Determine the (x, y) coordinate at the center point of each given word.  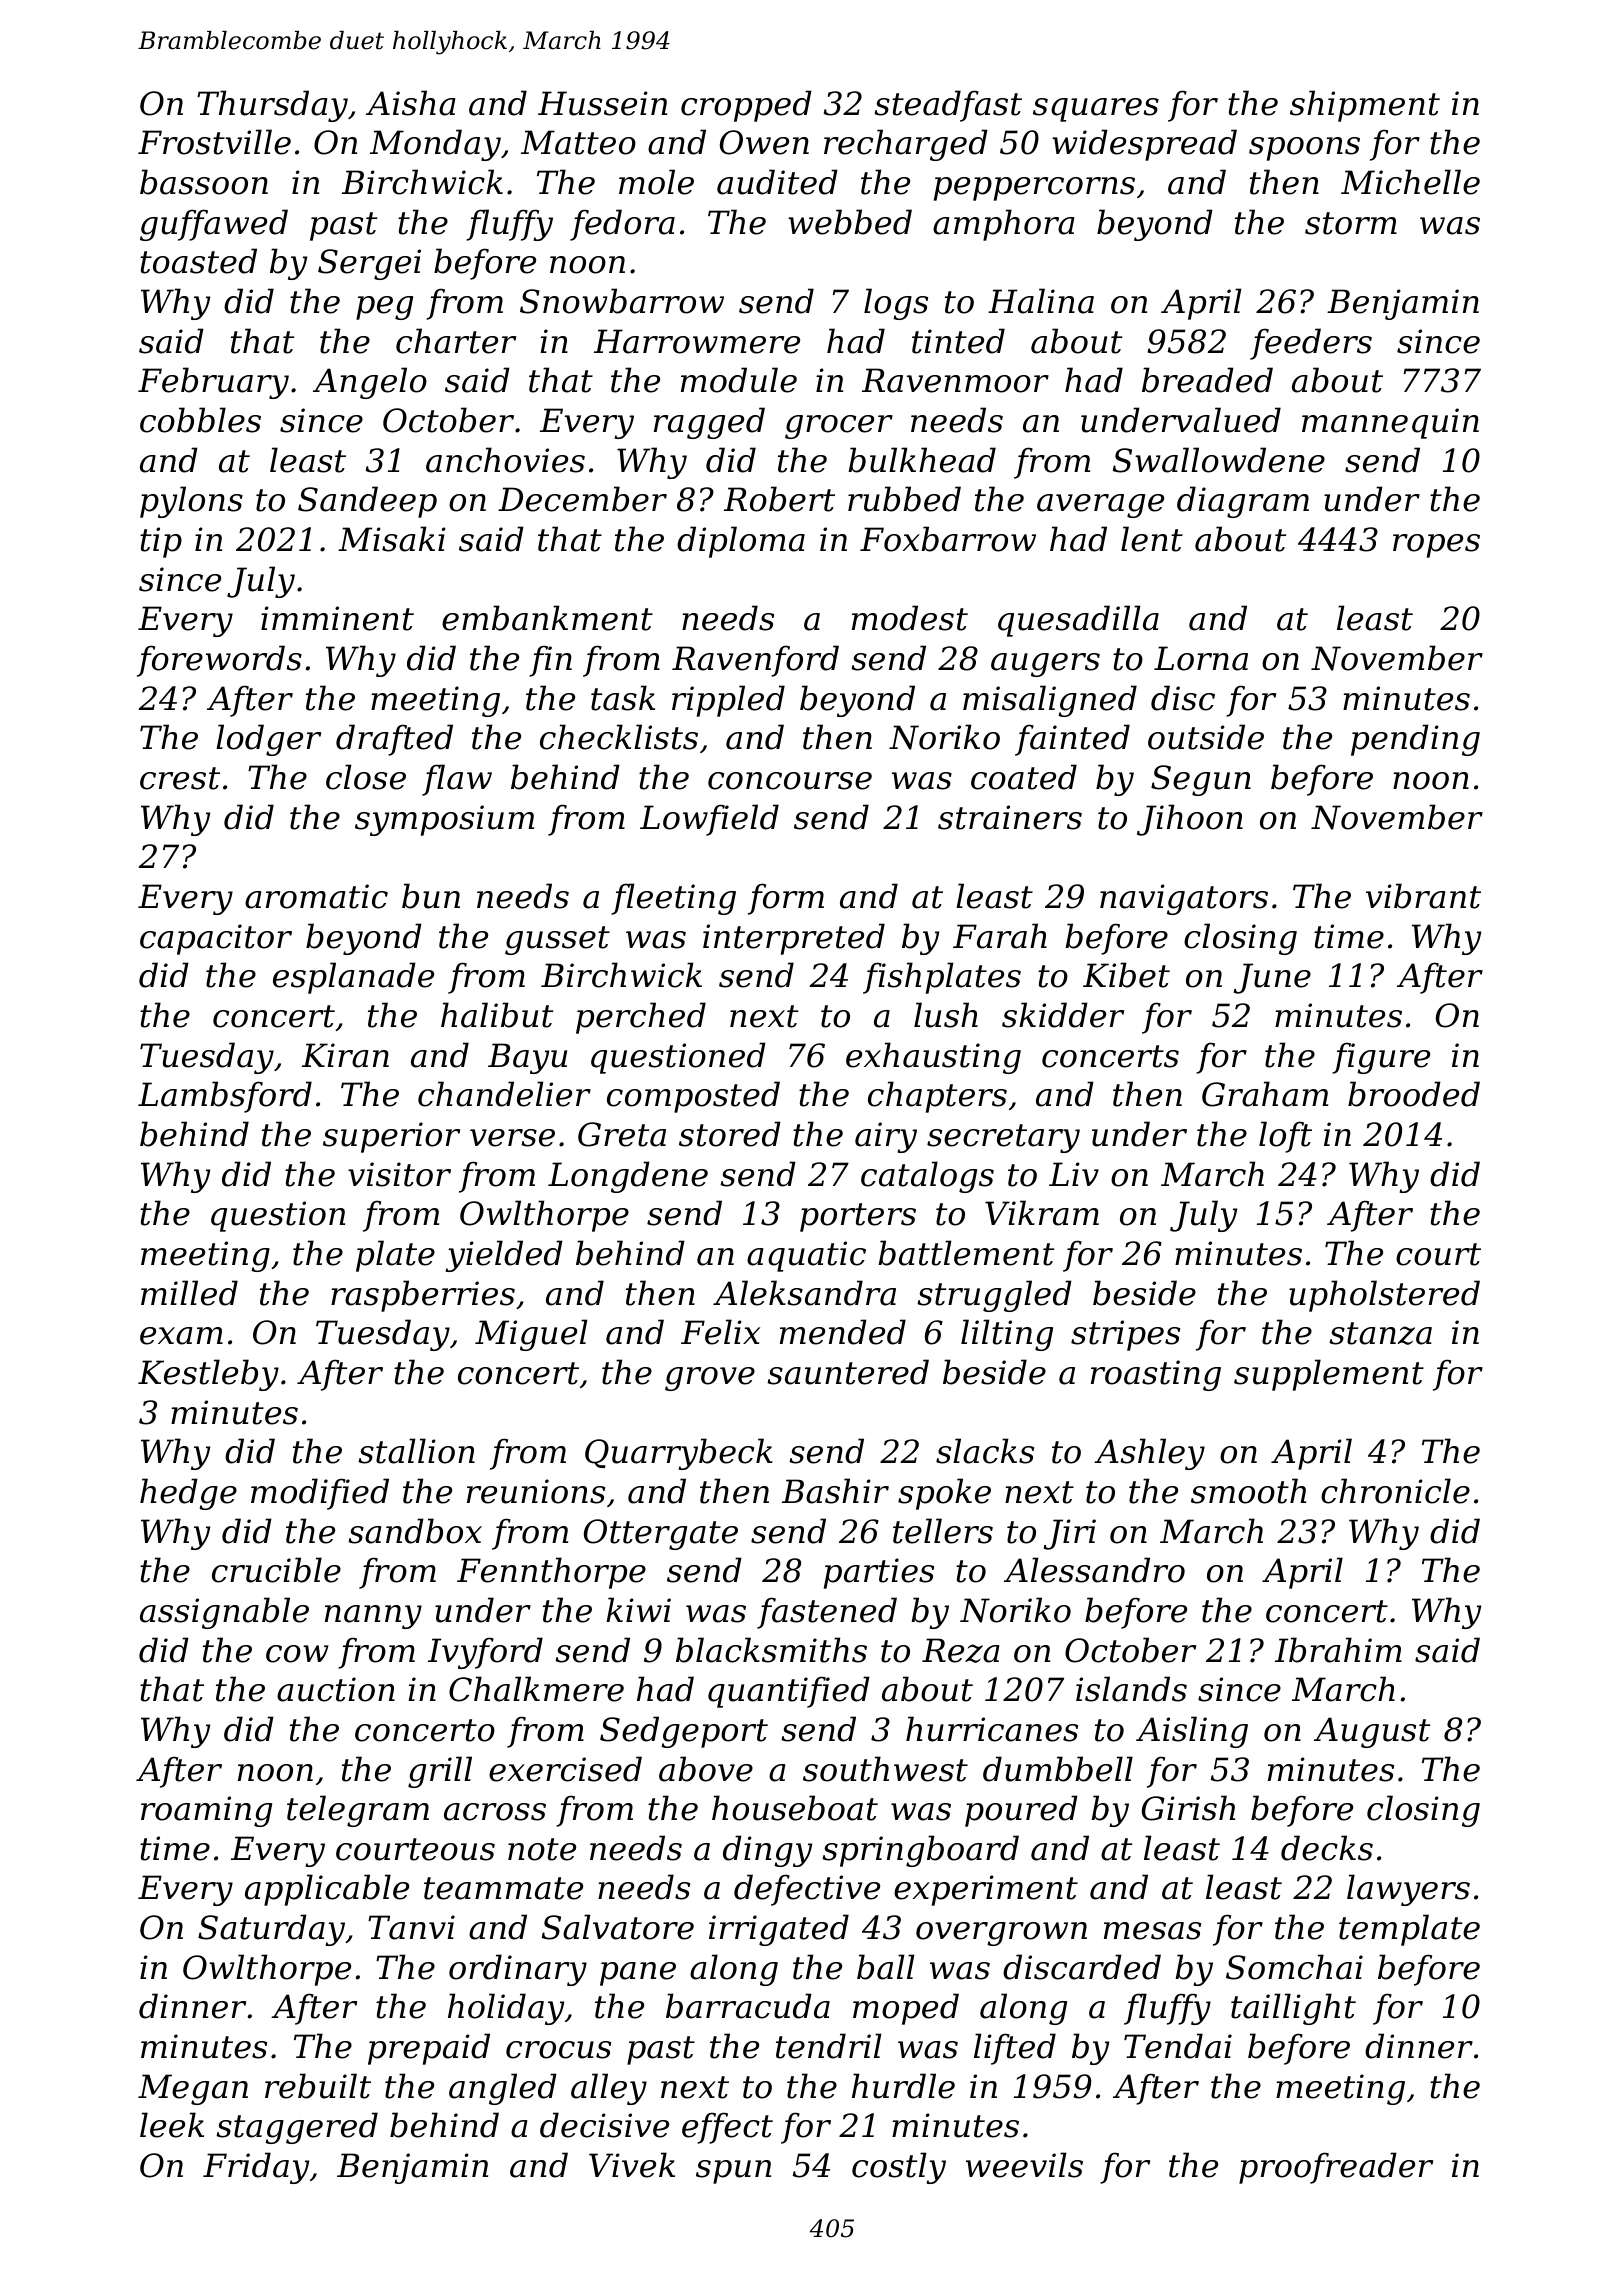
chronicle (1395, 1491)
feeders (1311, 344)
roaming (206, 1811)
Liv (1074, 1174)
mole (656, 182)
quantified (789, 1692)
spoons (1304, 149)
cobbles (200, 420)
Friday (256, 2168)
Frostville (214, 142)
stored (730, 1134)
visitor (399, 1174)
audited (777, 182)
